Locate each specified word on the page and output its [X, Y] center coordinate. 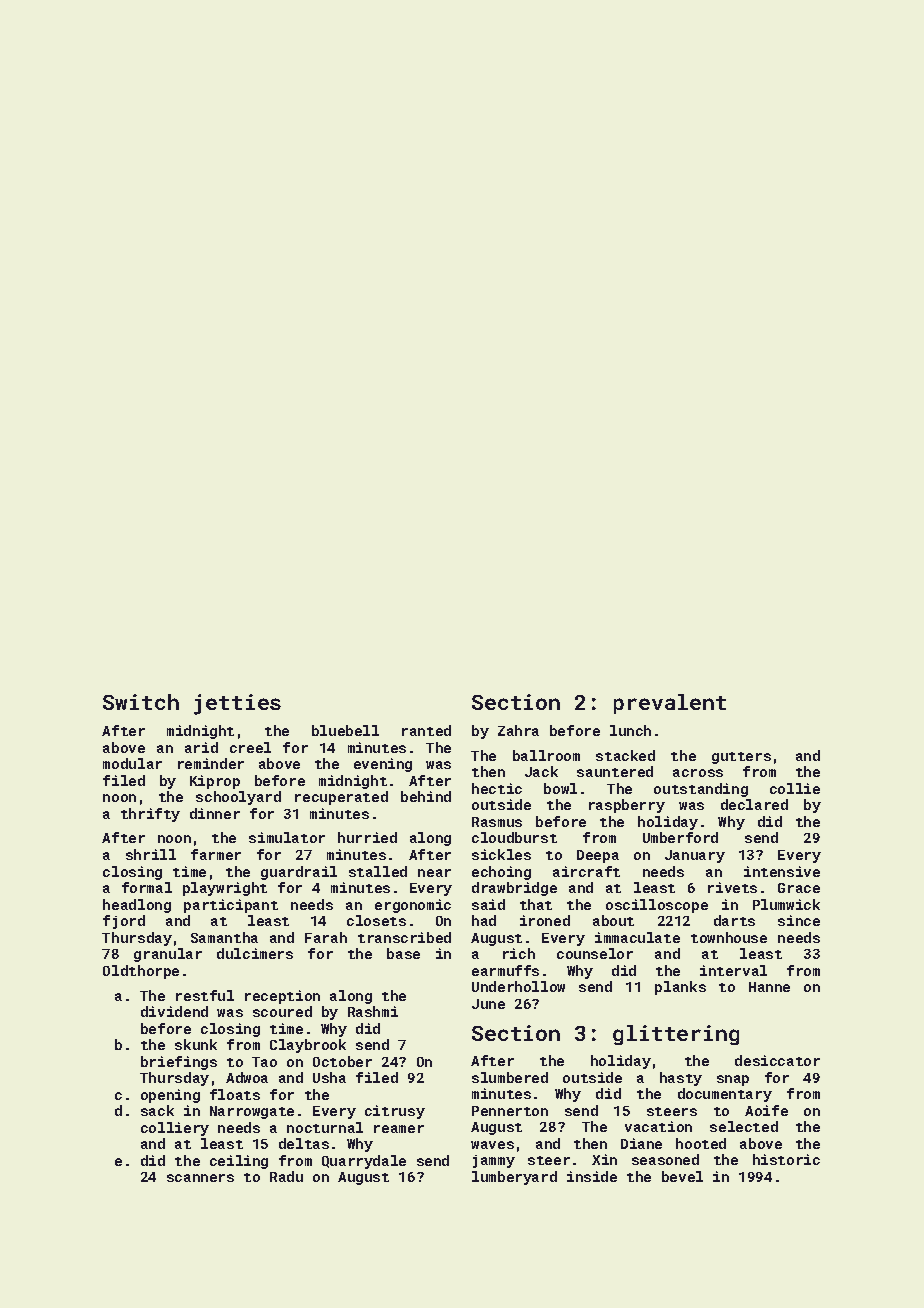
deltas [304, 1143]
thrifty [150, 815]
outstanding [701, 790]
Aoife [766, 1110]
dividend [174, 1011]
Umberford [680, 837]
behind [426, 796]
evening [383, 765]
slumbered [510, 1077]
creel [250, 747]
